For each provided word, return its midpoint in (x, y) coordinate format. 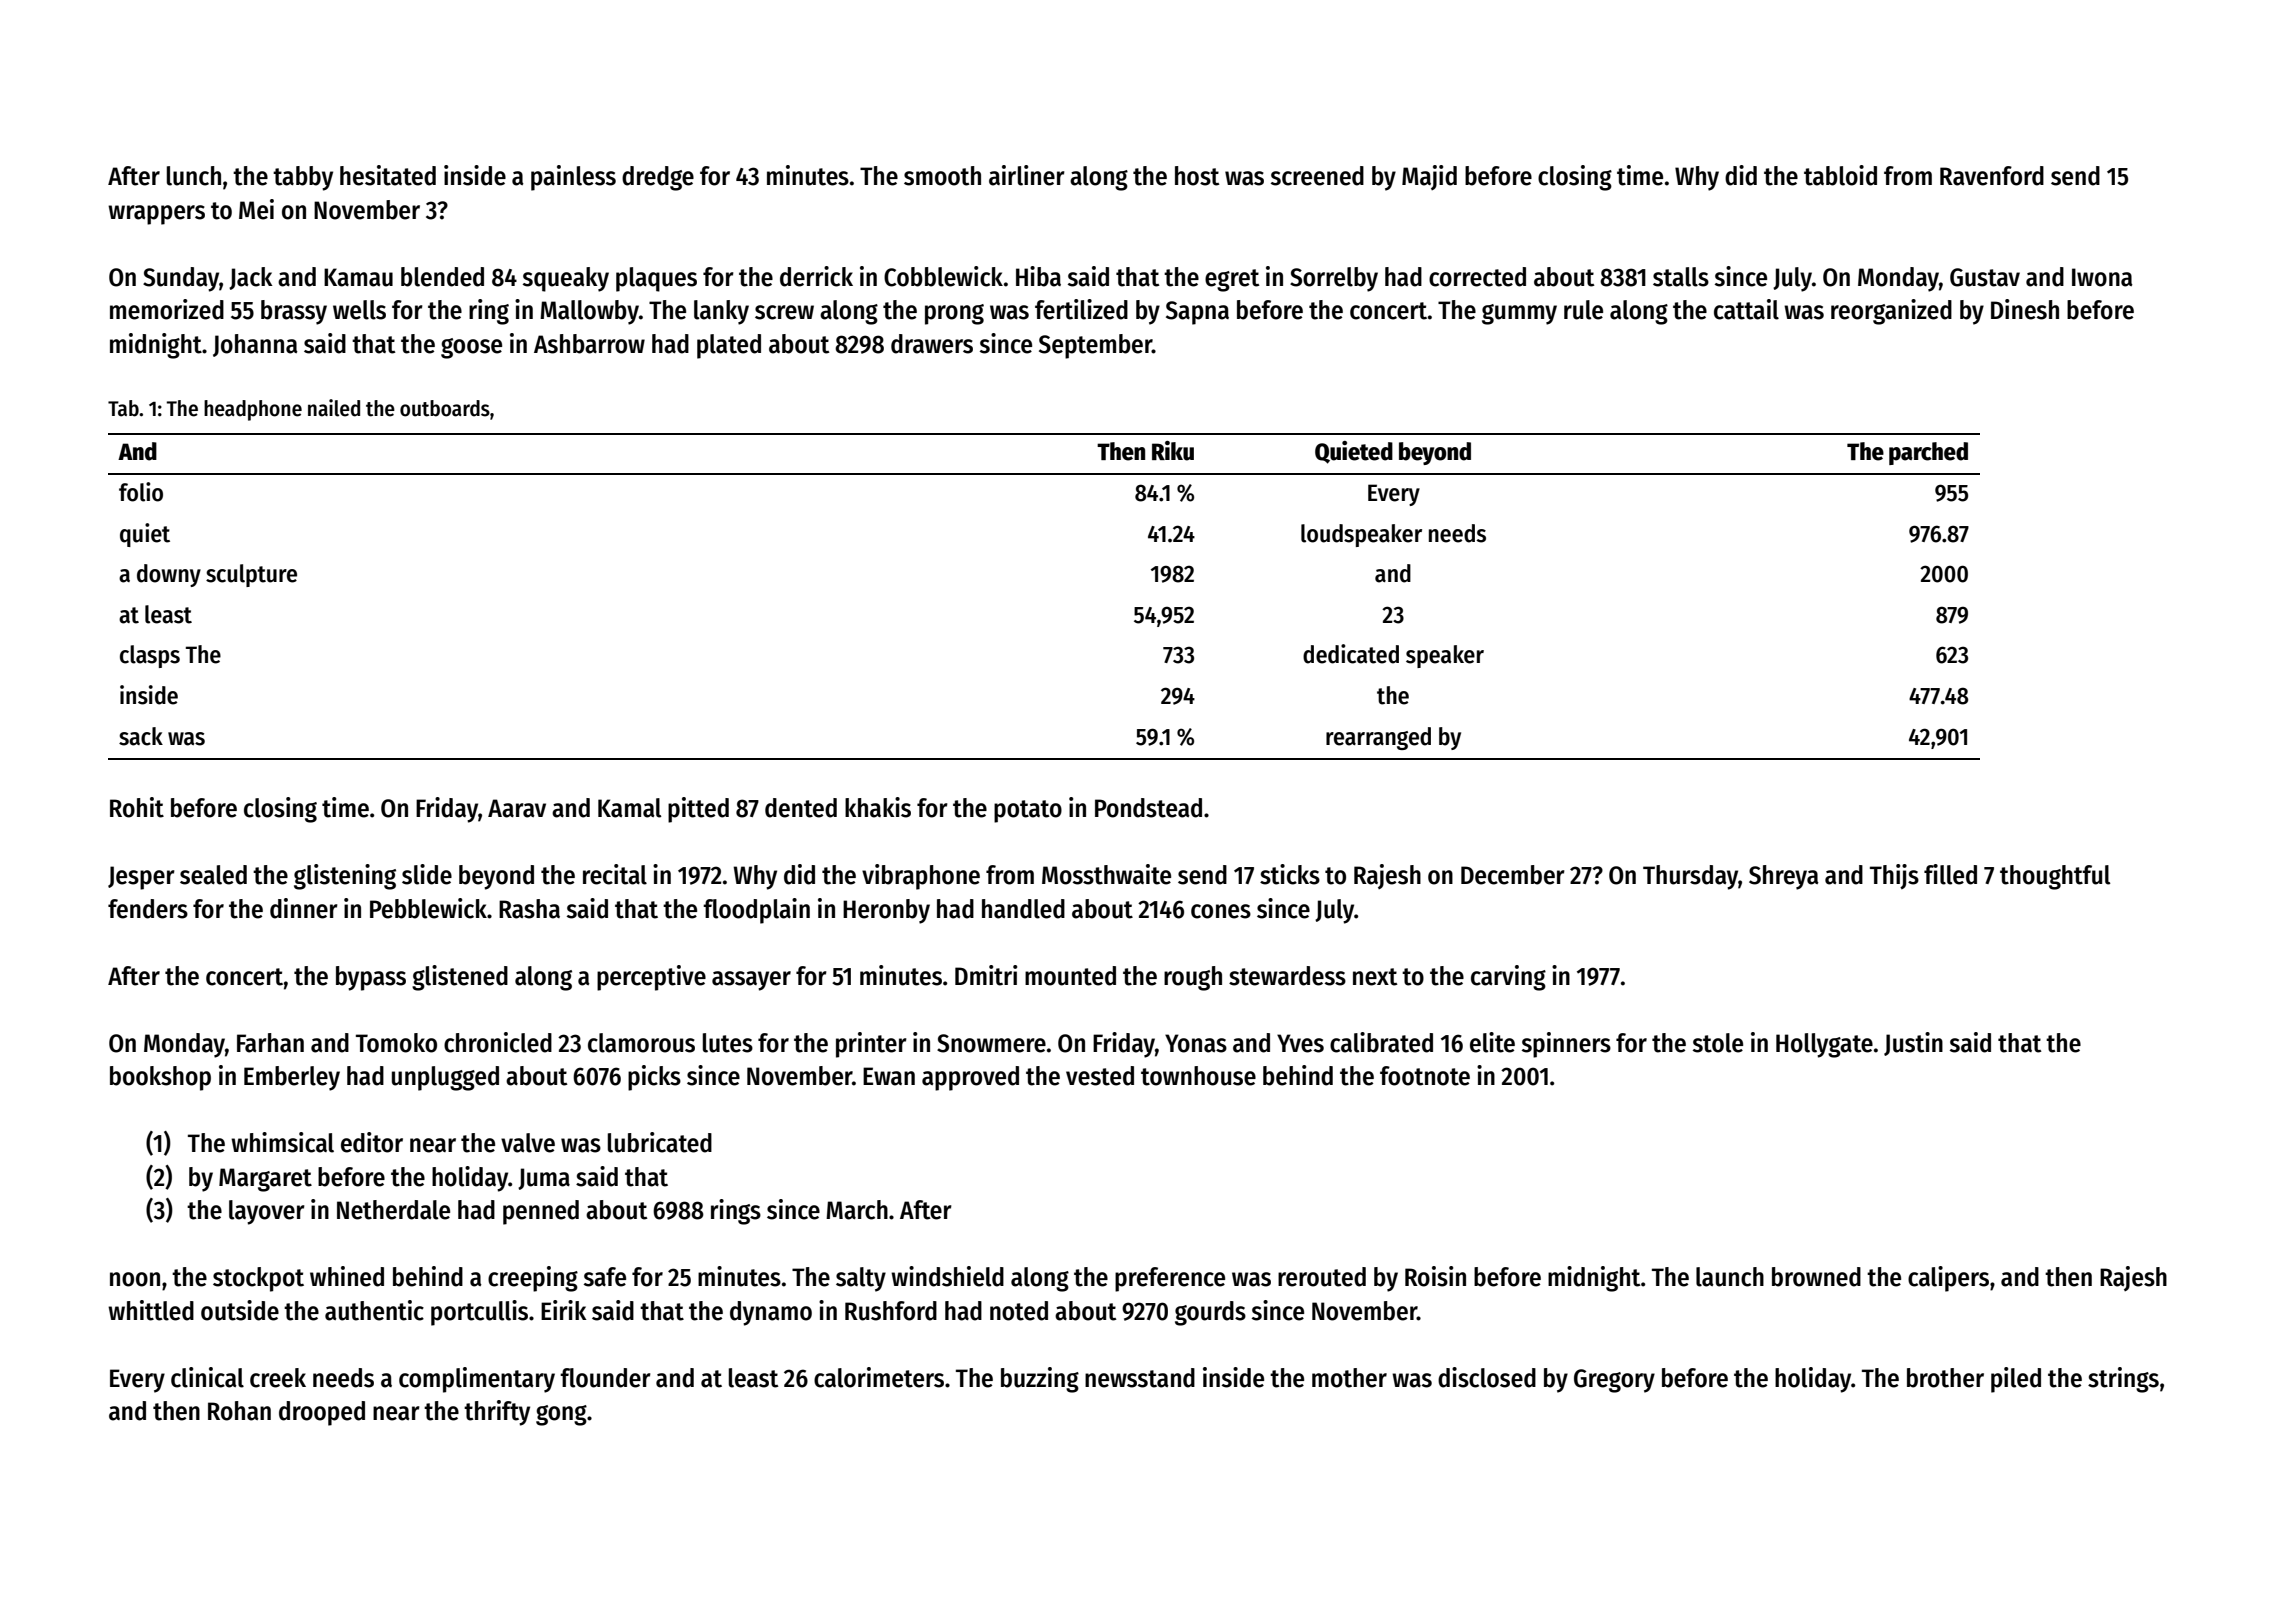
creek (278, 1378)
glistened (460, 978)
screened (1317, 176)
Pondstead (1148, 808)
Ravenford (1992, 176)
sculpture (251, 575)
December (1513, 875)
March (857, 1210)
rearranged (1378, 738)
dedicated (1351, 654)
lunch (194, 176)
